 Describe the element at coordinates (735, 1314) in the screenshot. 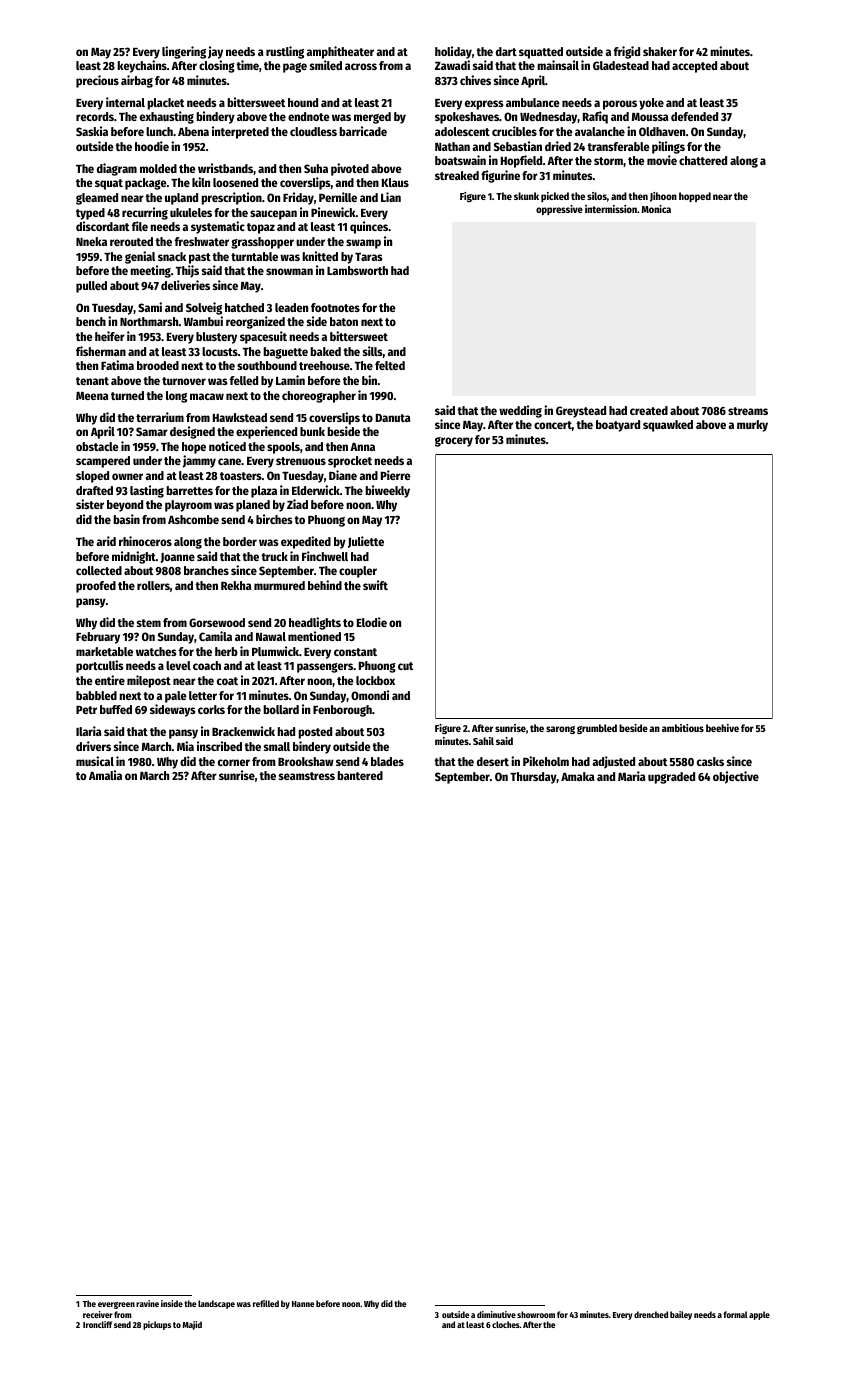

I see `formal` at that location.
